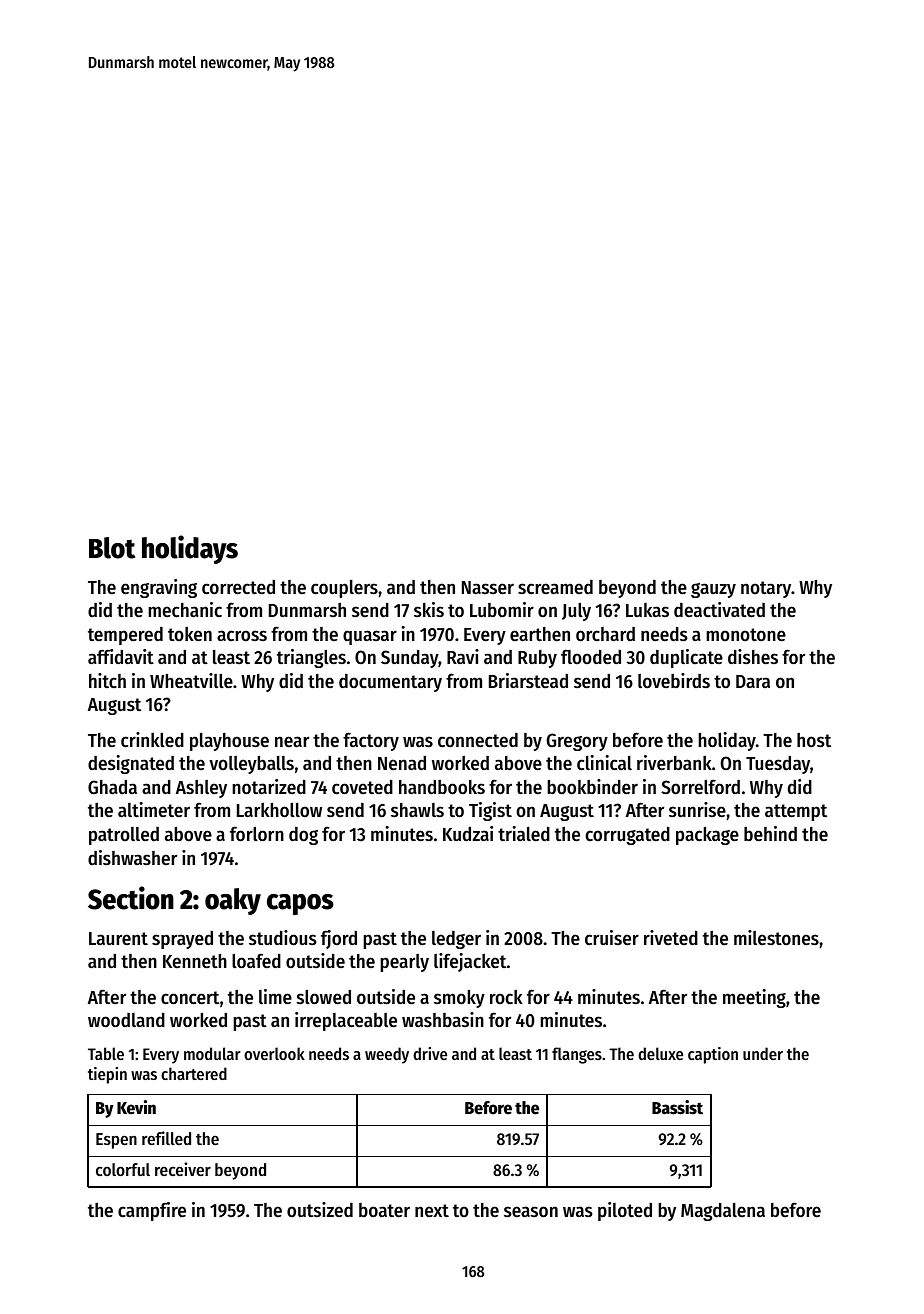  I want to click on milestones, so click(776, 938).
